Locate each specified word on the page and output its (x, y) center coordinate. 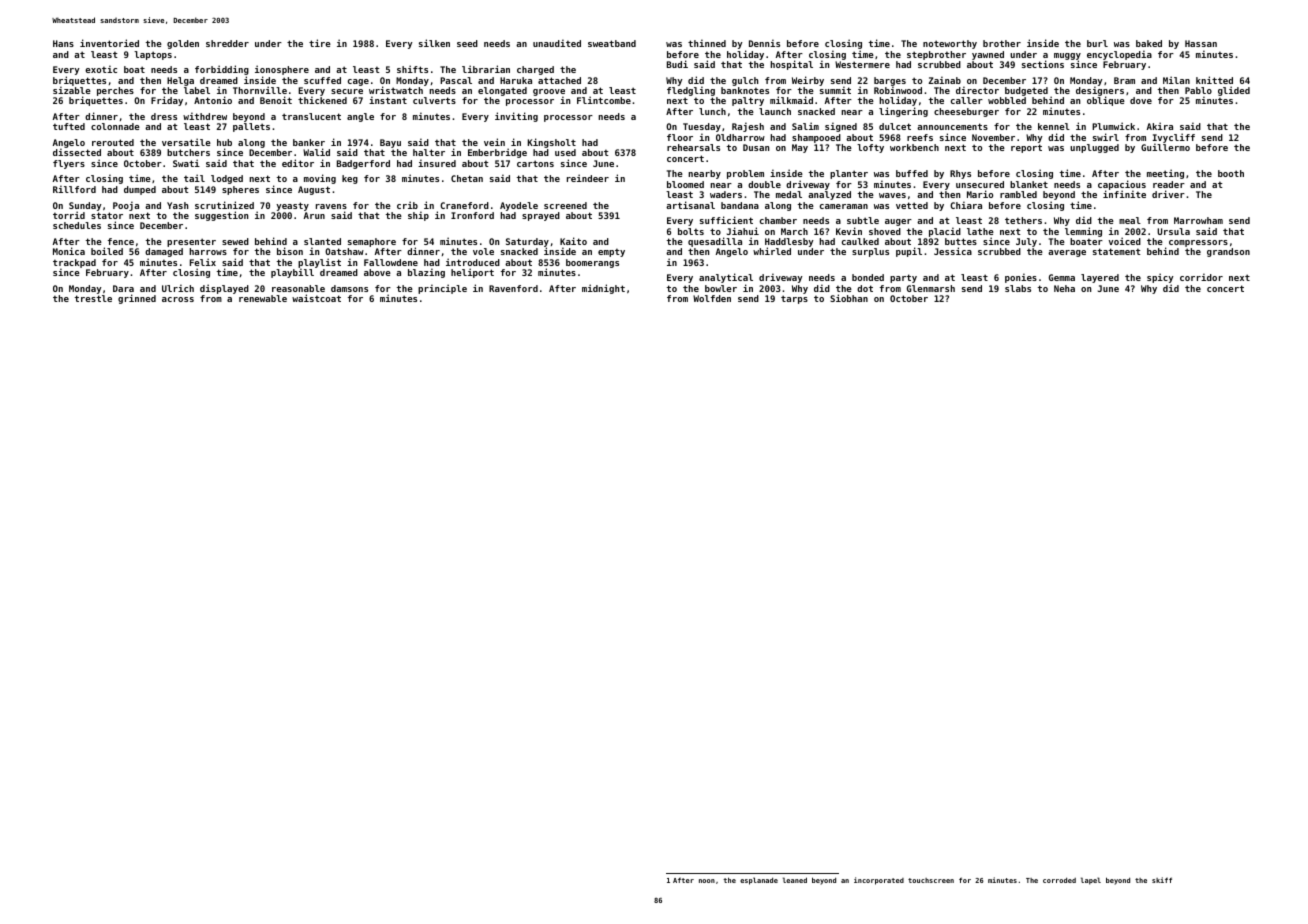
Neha (1064, 288)
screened (565, 205)
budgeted (1026, 91)
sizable (72, 90)
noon (707, 881)
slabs (1018, 288)
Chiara (966, 205)
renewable (263, 298)
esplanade (759, 881)
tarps (794, 299)
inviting (516, 117)
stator (107, 215)
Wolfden (712, 298)
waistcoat (316, 298)
